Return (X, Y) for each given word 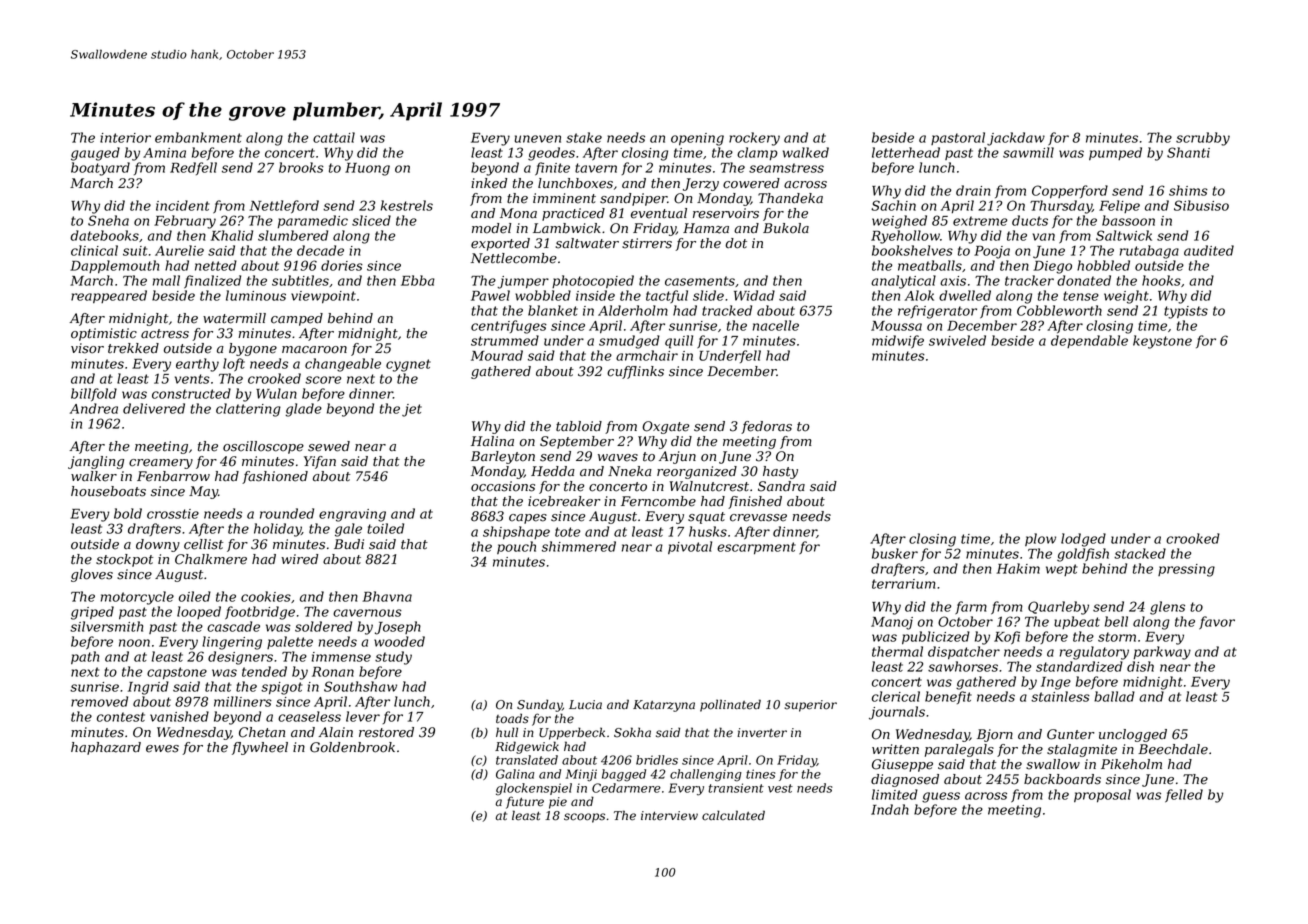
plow (1040, 539)
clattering (248, 410)
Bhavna (387, 596)
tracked (727, 310)
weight (1126, 297)
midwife (898, 342)
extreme (980, 221)
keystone (1162, 342)
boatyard (100, 169)
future (525, 802)
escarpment (756, 548)
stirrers (647, 243)
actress (165, 334)
